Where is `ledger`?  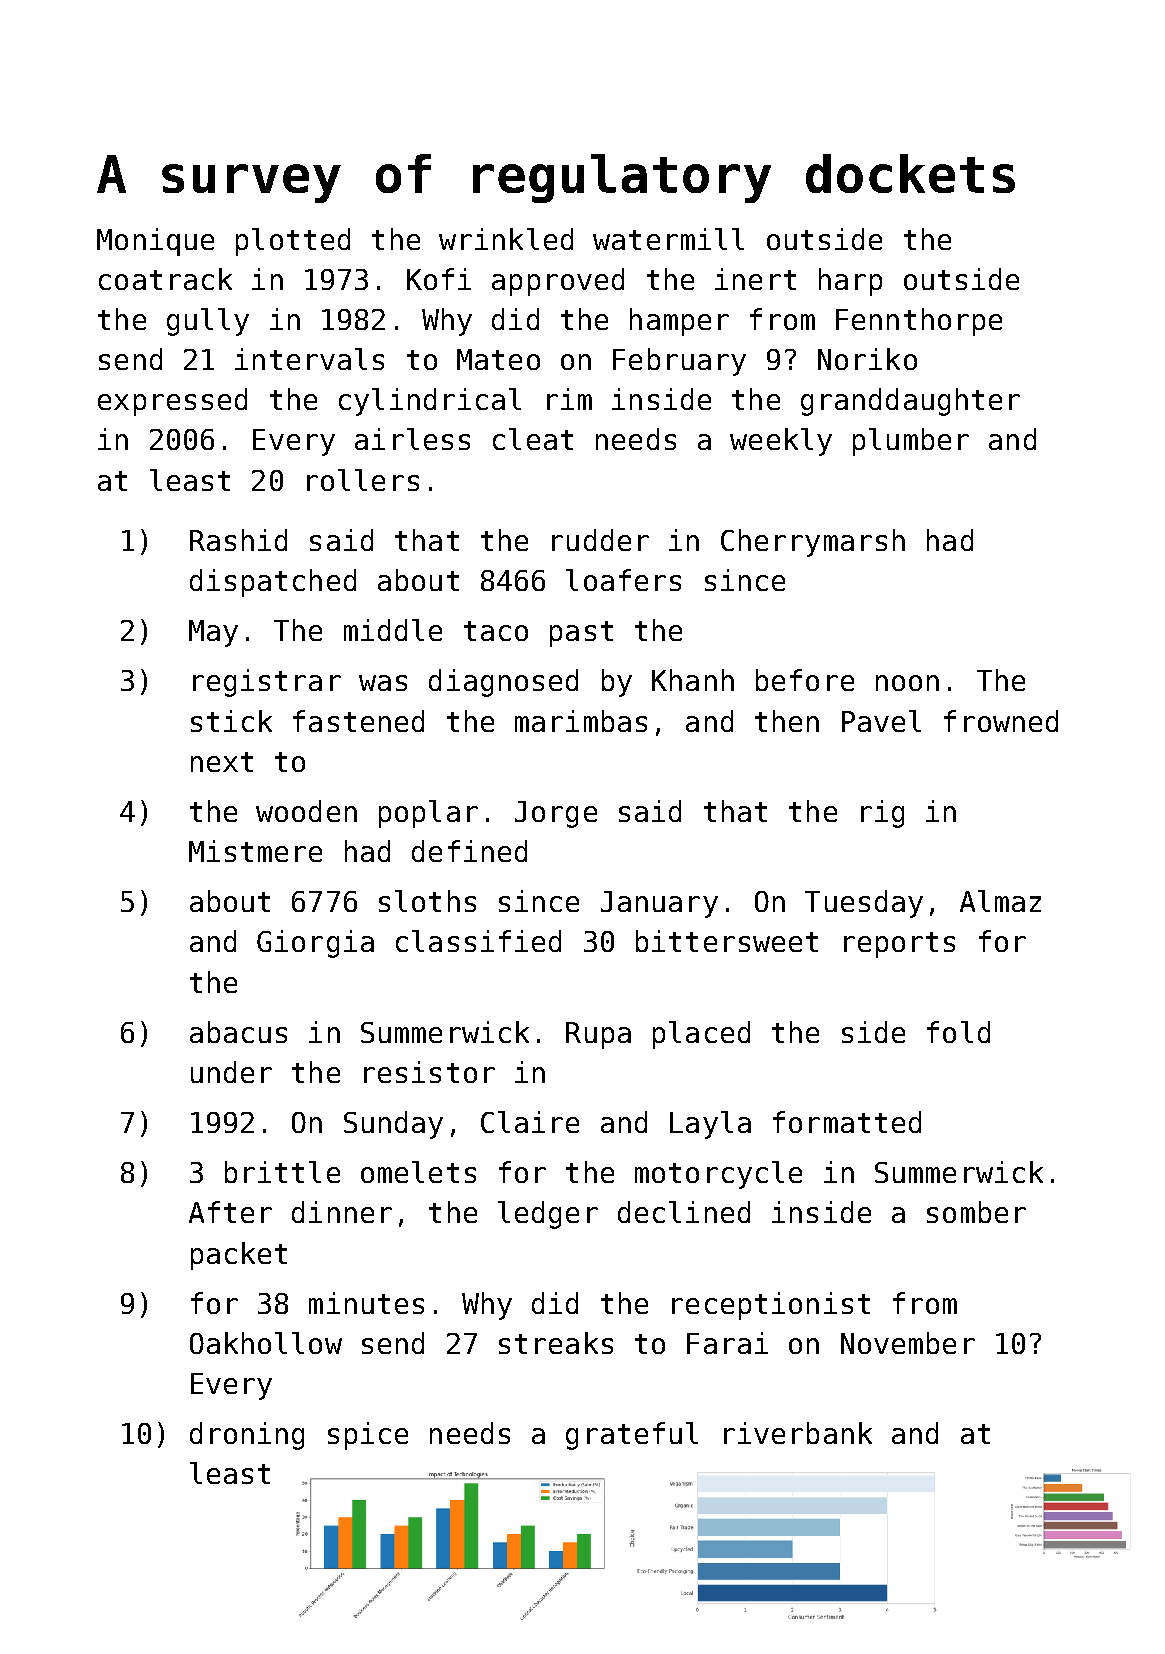
ledger is located at coordinates (548, 1215).
